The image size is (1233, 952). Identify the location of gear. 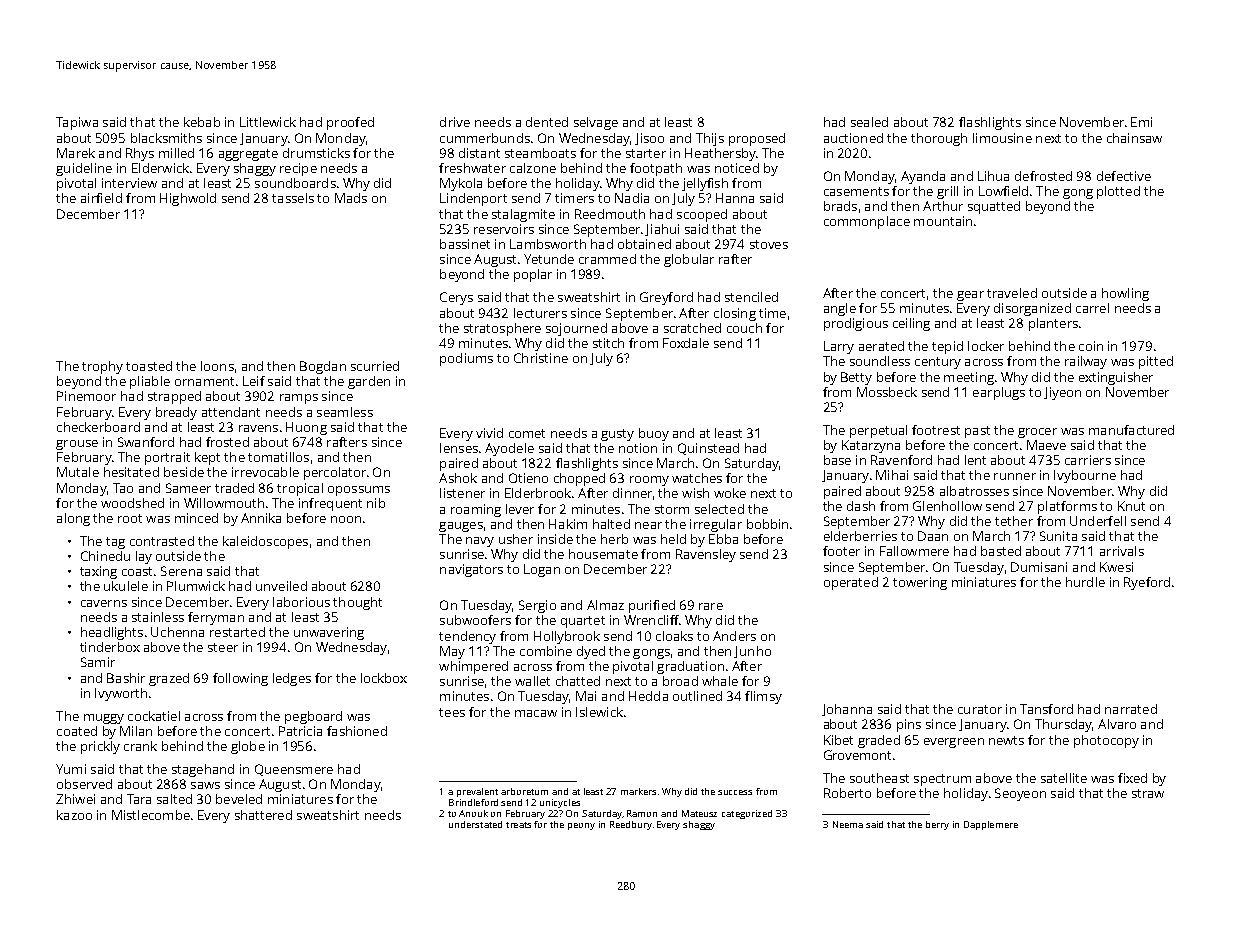
(970, 296).
